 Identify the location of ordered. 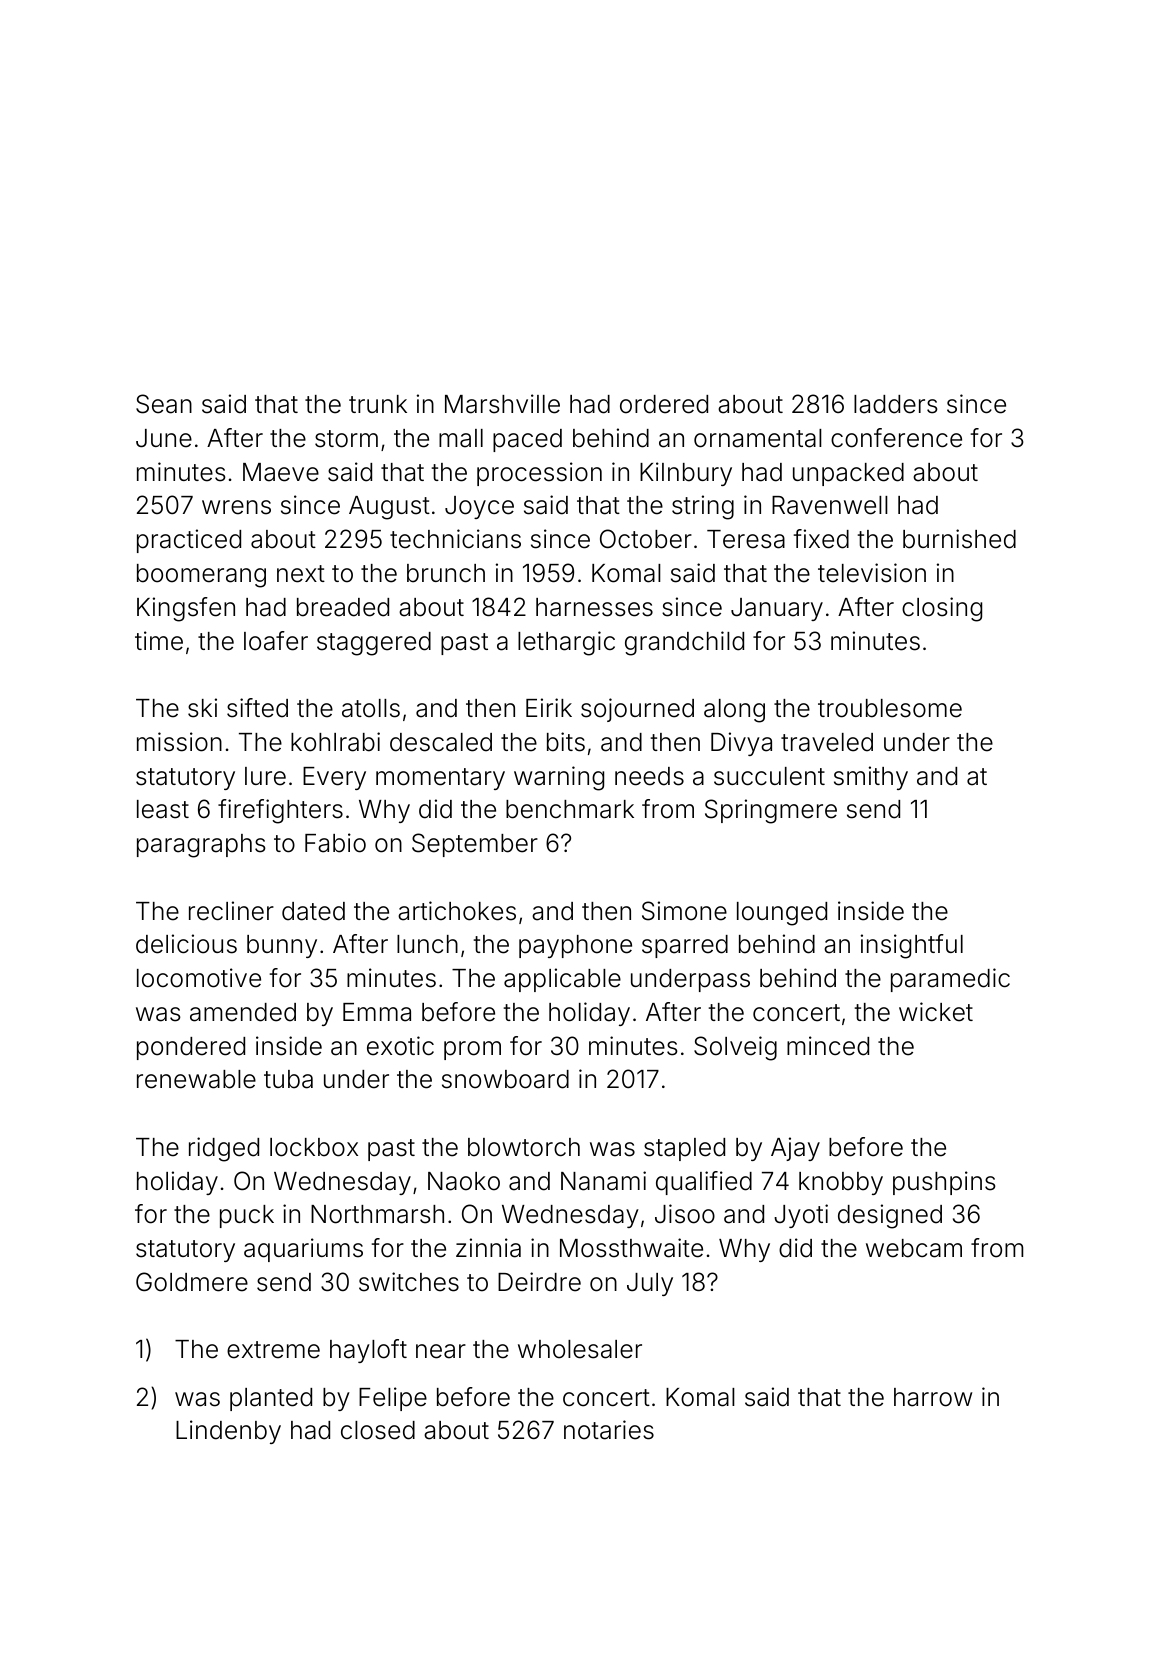
(664, 404).
